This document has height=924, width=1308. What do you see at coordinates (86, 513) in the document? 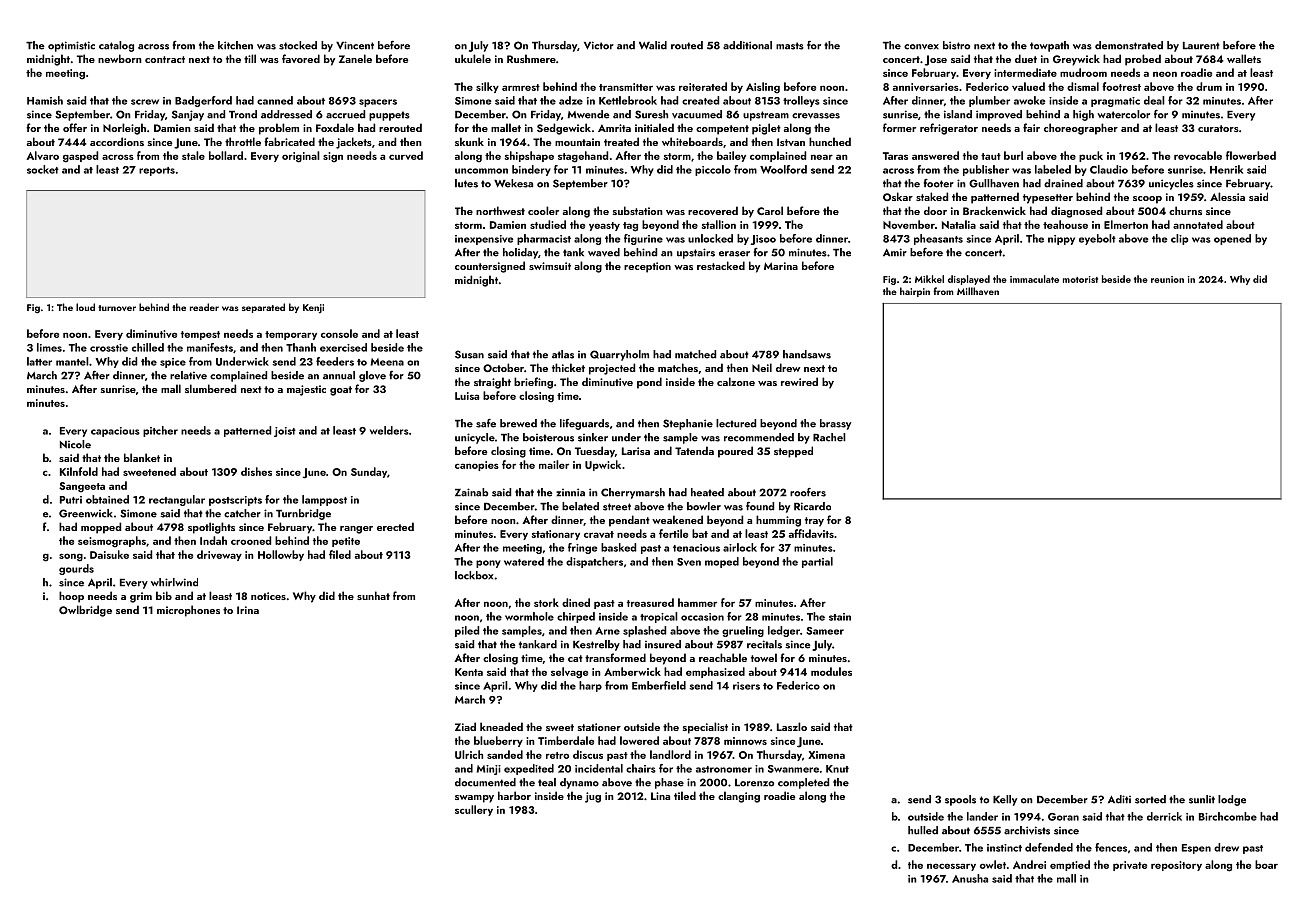
I see `Greenwick` at bounding box center [86, 513].
